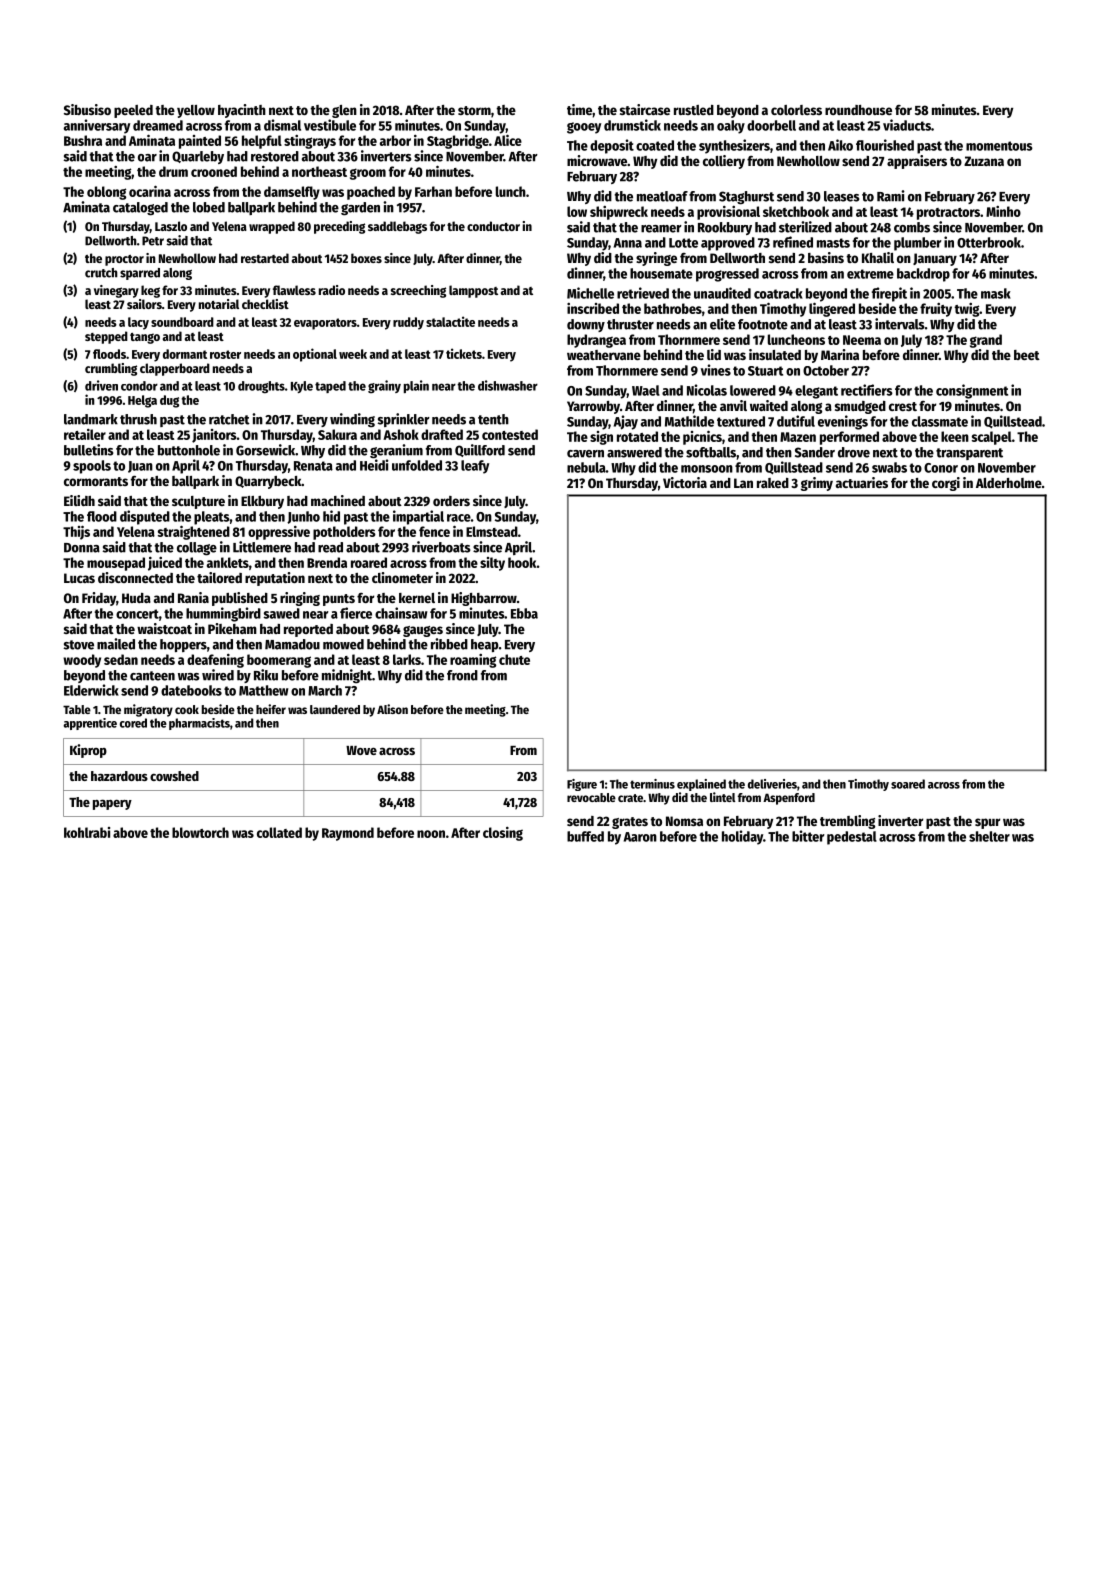 The width and height of the screenshot is (1110, 1570). Describe the element at coordinates (87, 832) in the screenshot. I see `kohlrabi` at that location.
